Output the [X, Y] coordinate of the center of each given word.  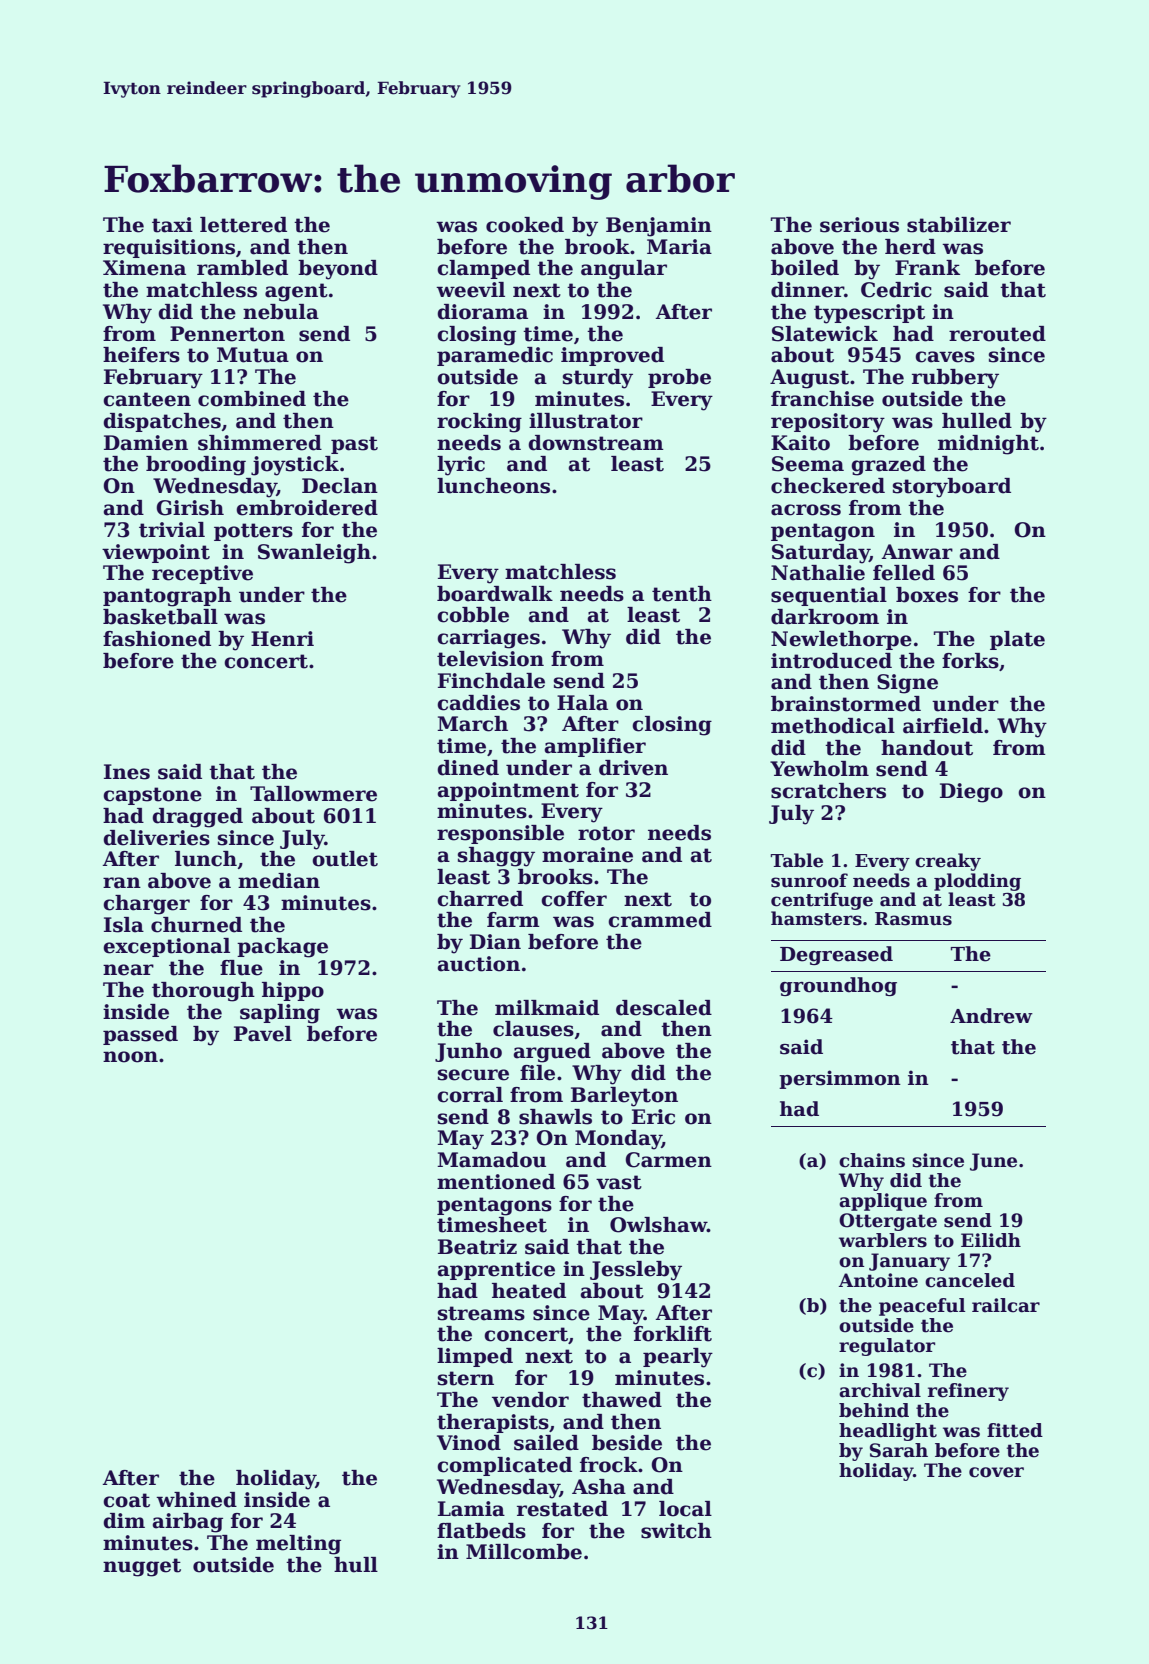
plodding [977, 882]
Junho [468, 1052]
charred [480, 899]
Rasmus [913, 919]
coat [126, 1500]
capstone [152, 796]
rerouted [997, 334]
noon [130, 1057]
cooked [525, 225]
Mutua [253, 355]
